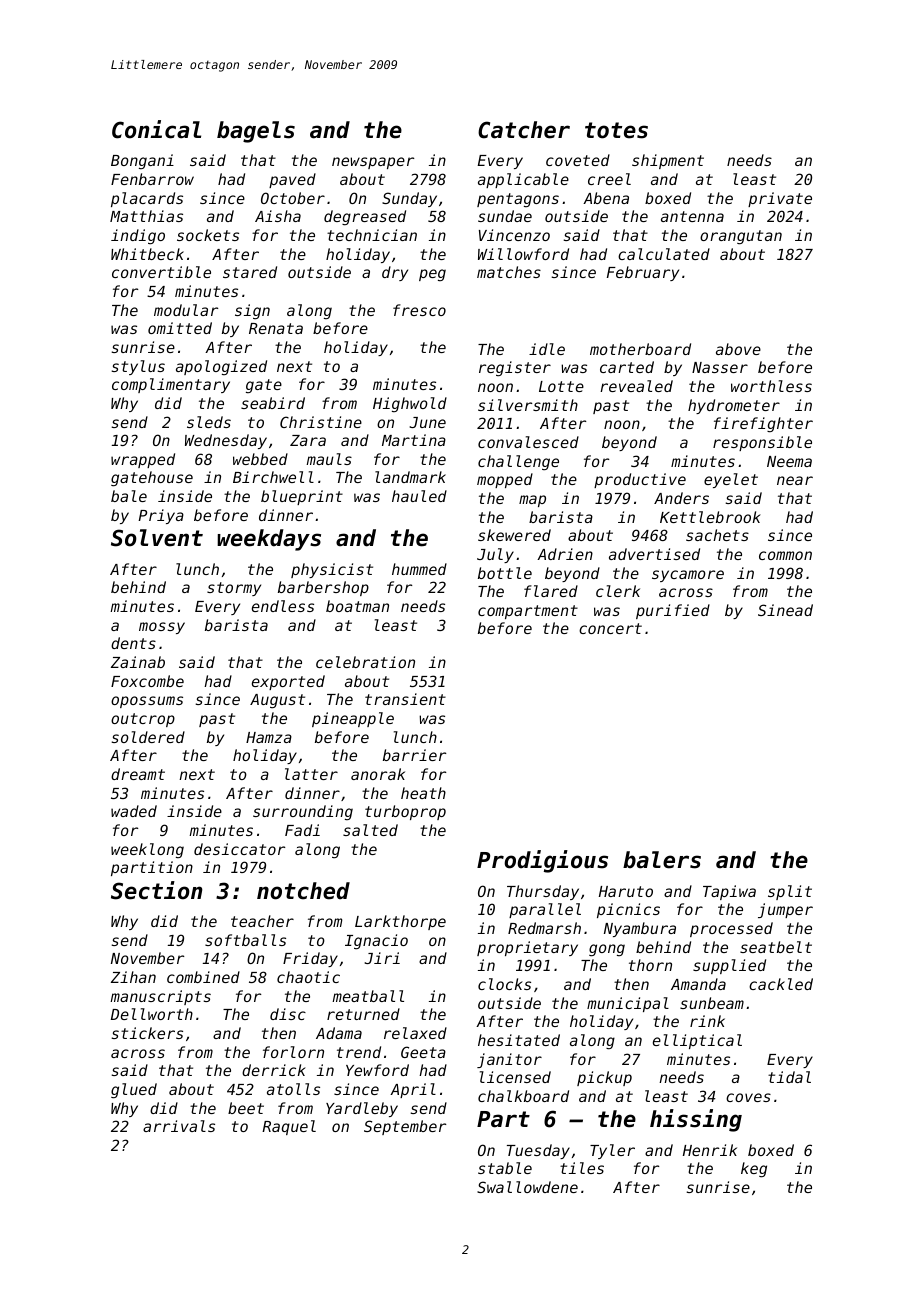 The image size is (924, 1314). What do you see at coordinates (419, 310) in the screenshot?
I see `fresco` at bounding box center [419, 310].
